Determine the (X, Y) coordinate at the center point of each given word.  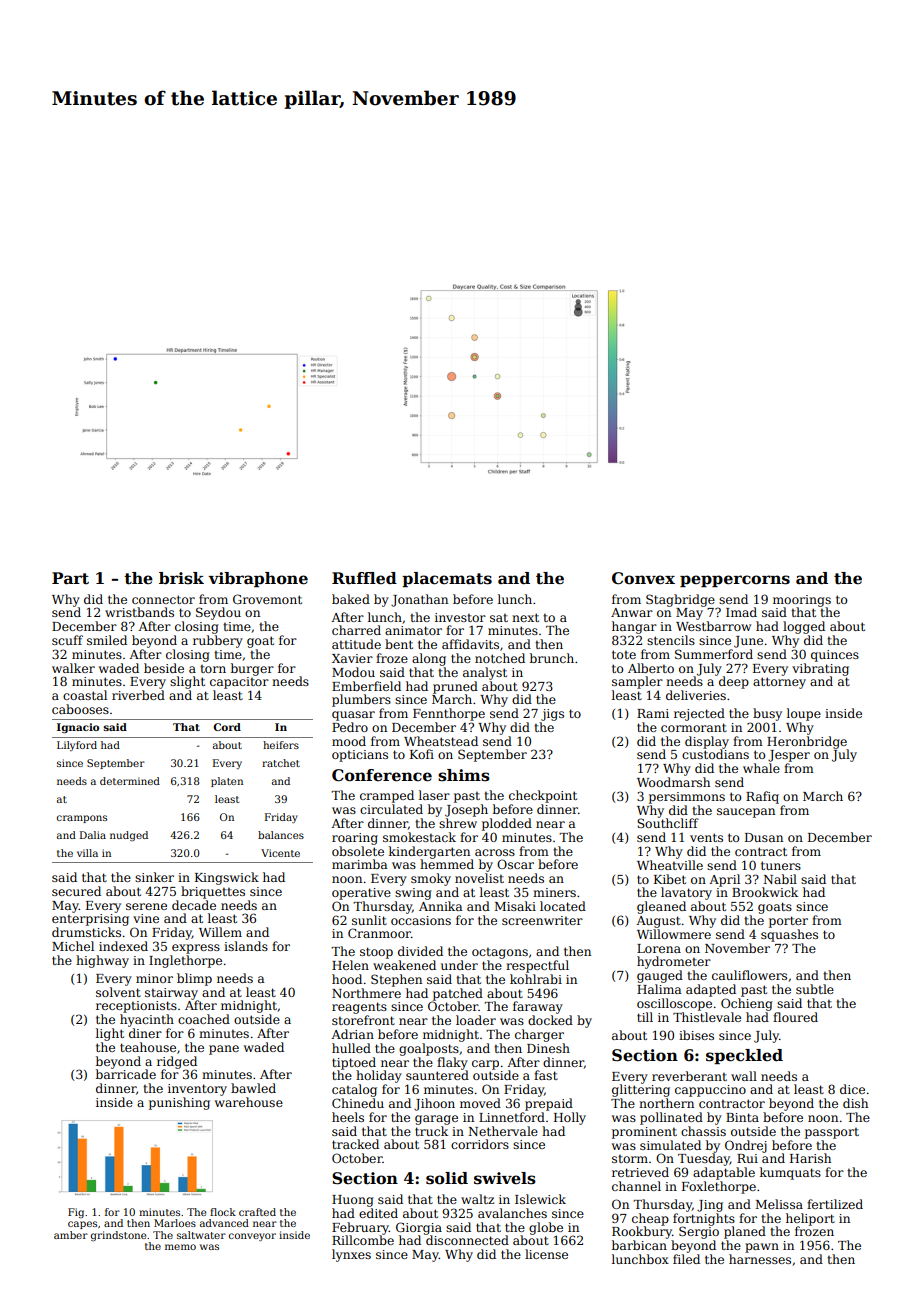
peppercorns (735, 581)
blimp (194, 979)
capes (82, 1225)
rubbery (218, 641)
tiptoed (354, 1063)
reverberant (689, 1076)
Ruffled (364, 578)
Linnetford (512, 1117)
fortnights (704, 1219)
